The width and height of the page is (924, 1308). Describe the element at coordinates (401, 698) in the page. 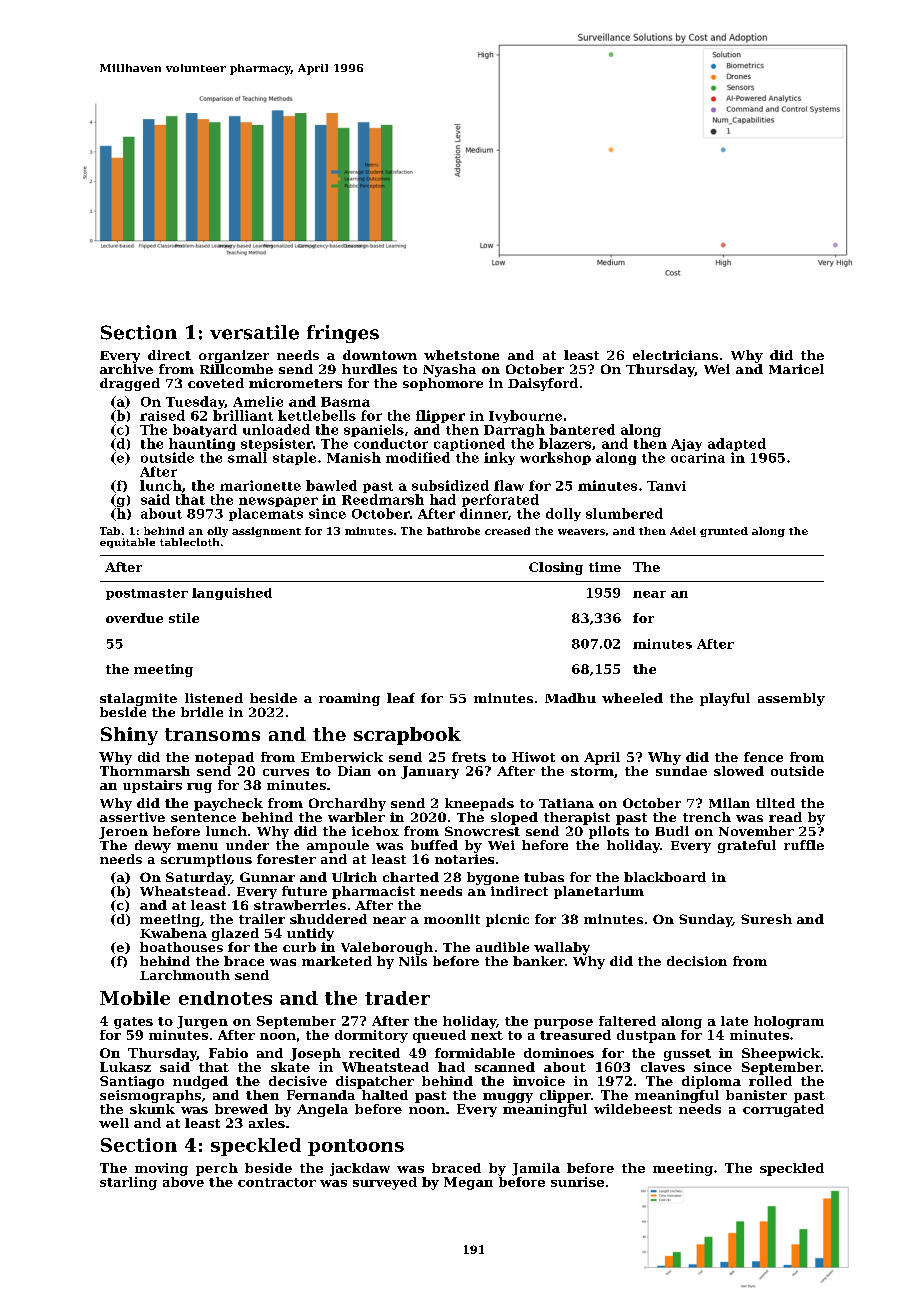

I see `leaf` at that location.
